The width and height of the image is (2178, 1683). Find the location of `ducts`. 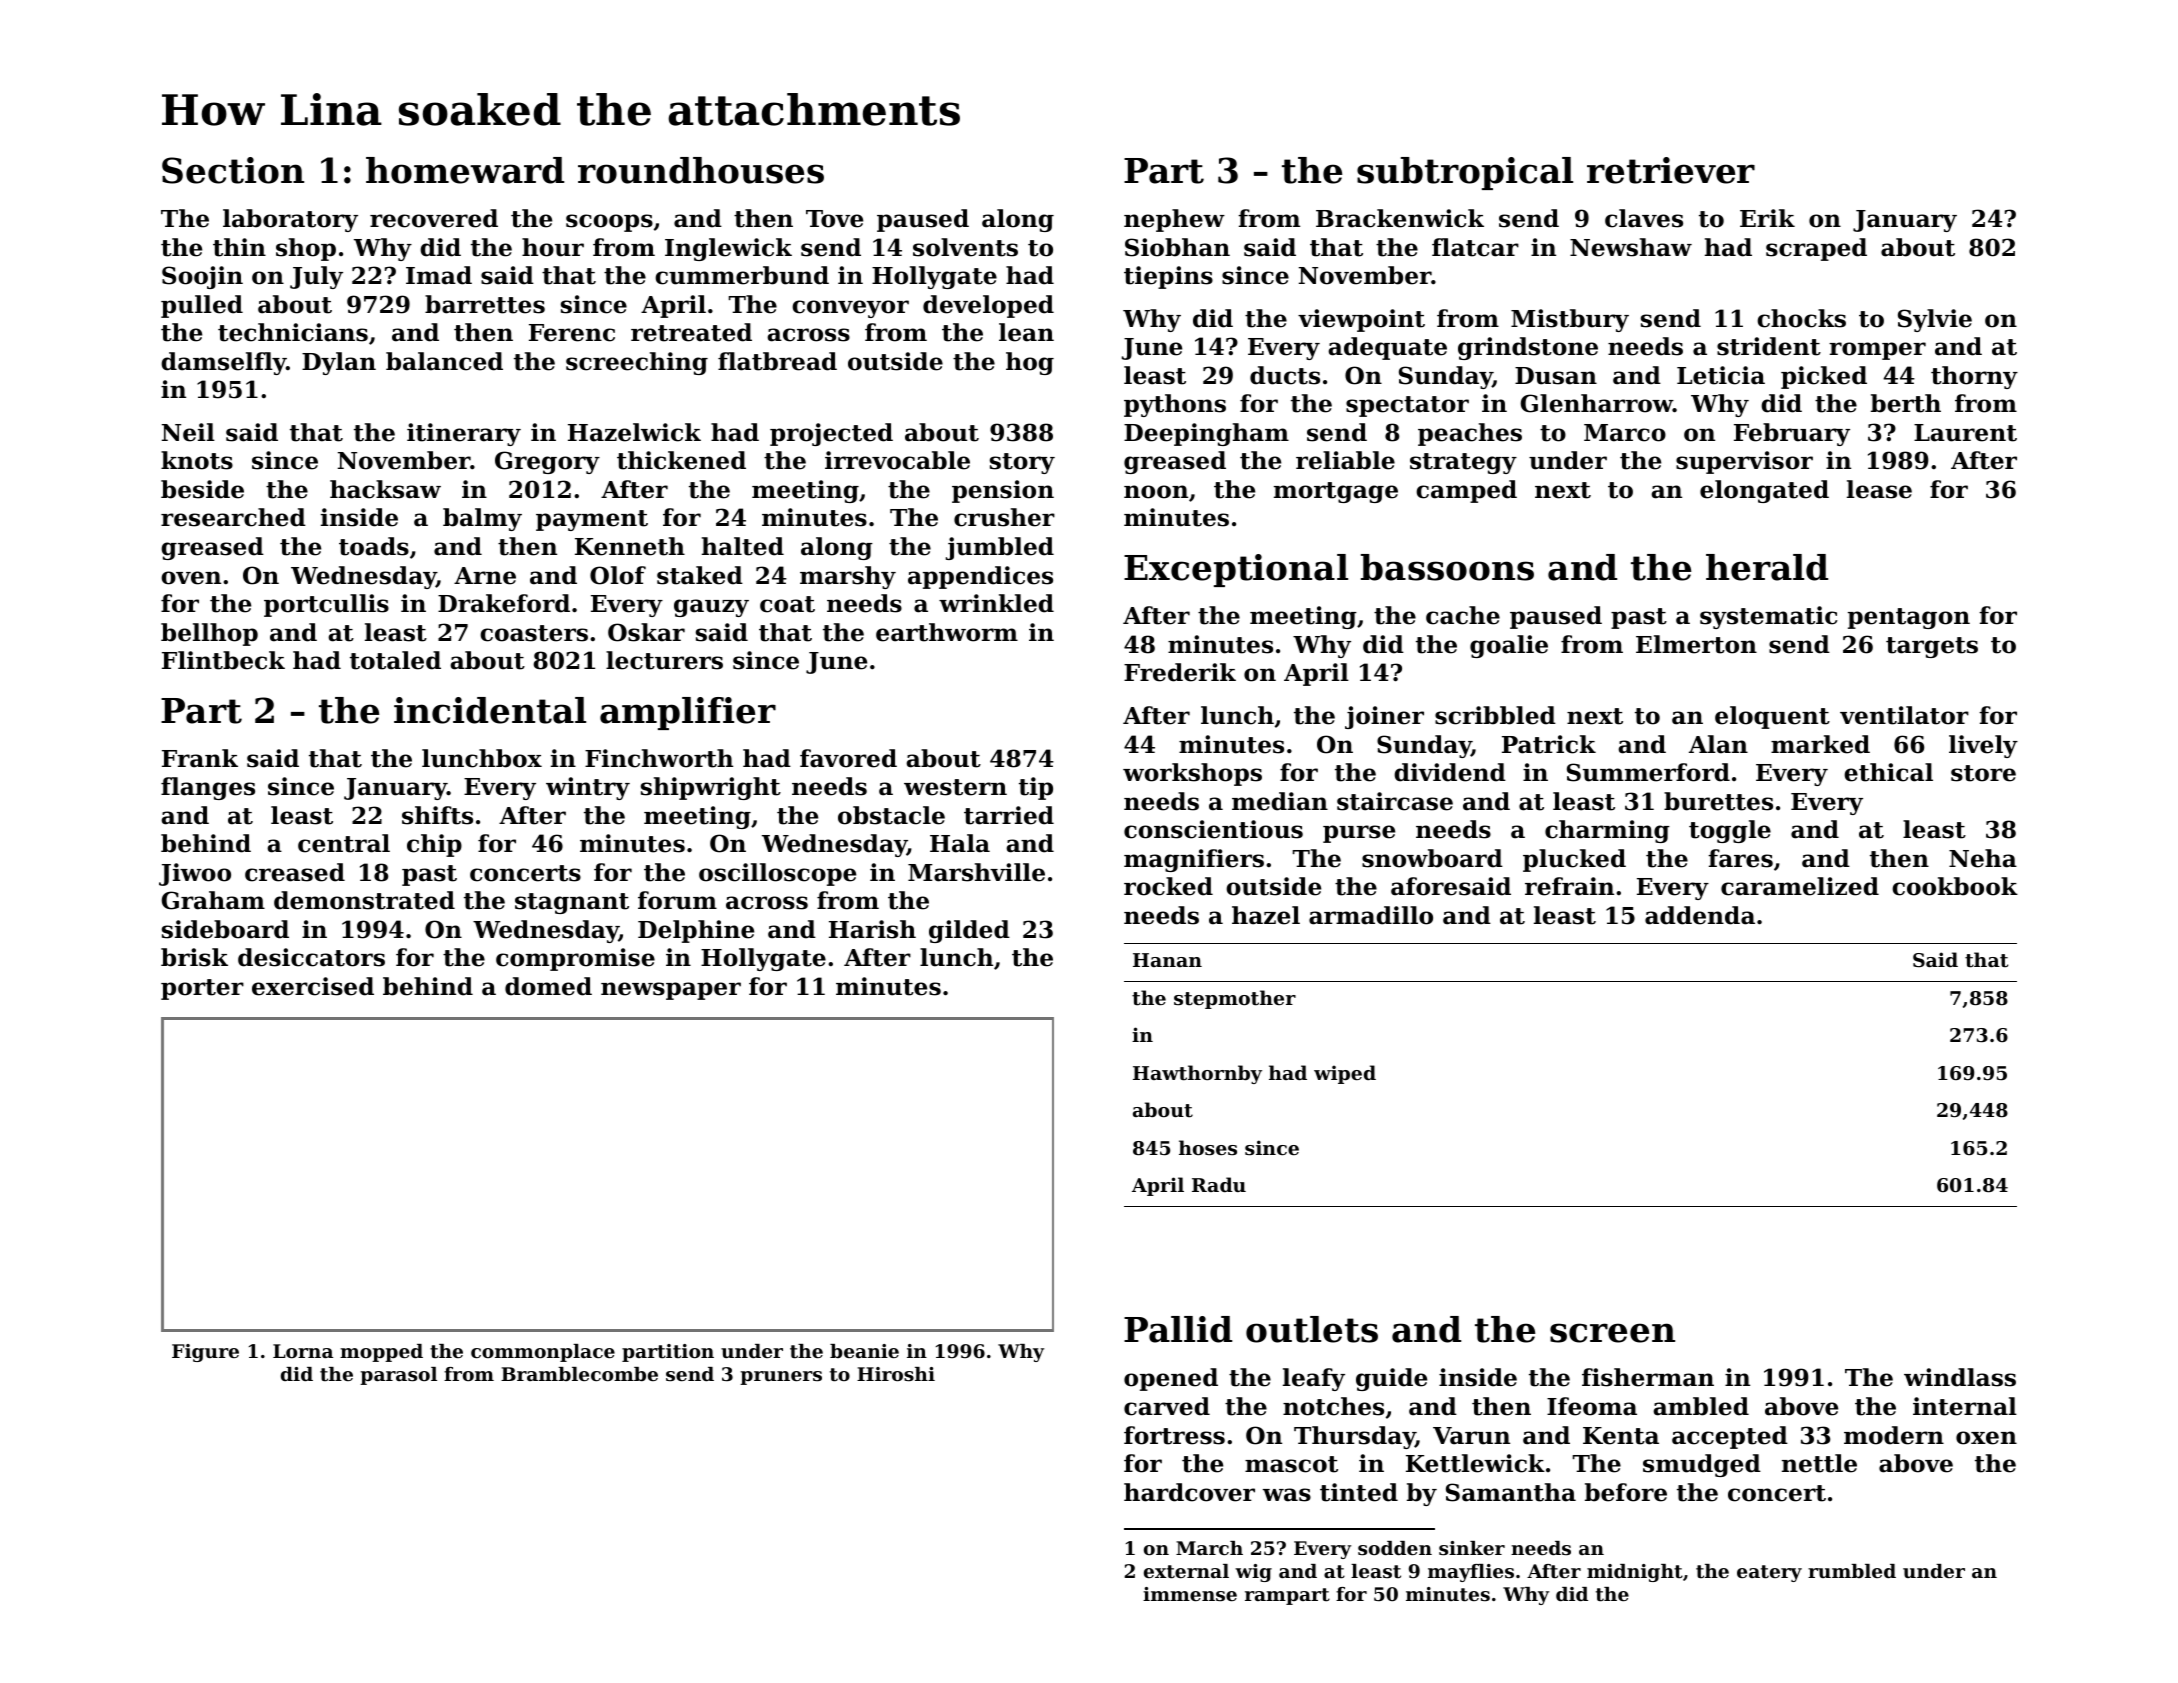

ducts is located at coordinates (1285, 375).
